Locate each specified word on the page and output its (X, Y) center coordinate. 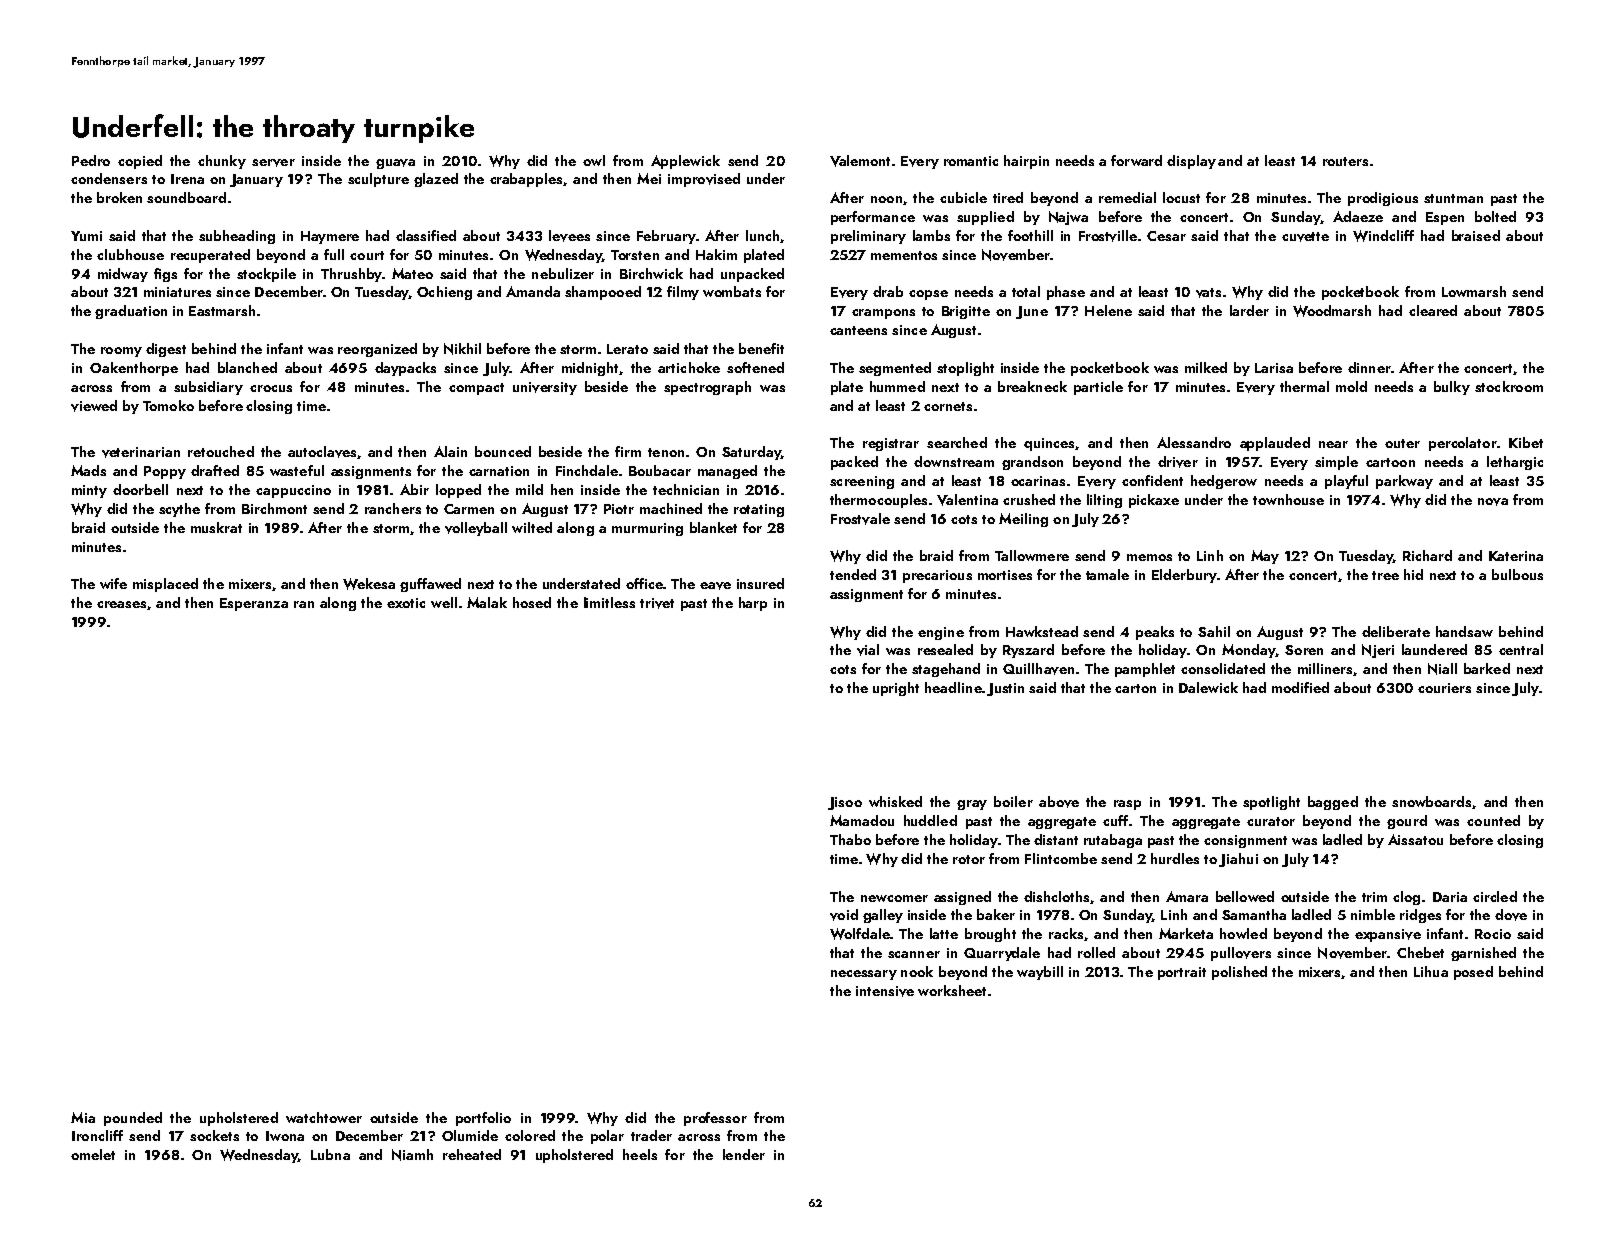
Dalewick (1208, 687)
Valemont (860, 161)
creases (121, 604)
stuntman (1453, 198)
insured (760, 583)
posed (1473, 973)
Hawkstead (1042, 631)
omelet (93, 1154)
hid (1413, 574)
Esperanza (254, 604)
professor (715, 1119)
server (273, 163)
